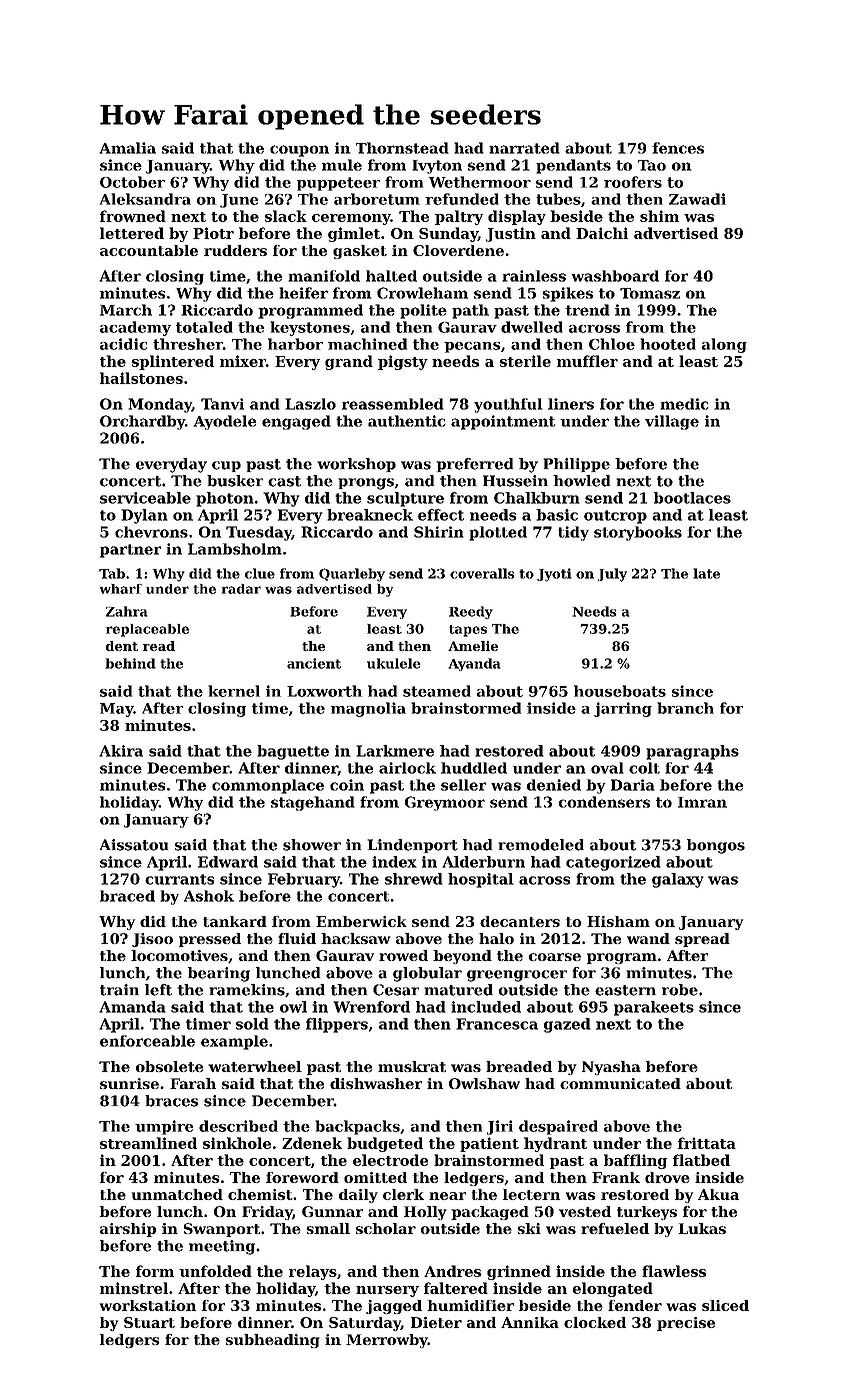 This screenshot has width=849, height=1400. What do you see at coordinates (706, 573) in the screenshot?
I see `late` at bounding box center [706, 573].
